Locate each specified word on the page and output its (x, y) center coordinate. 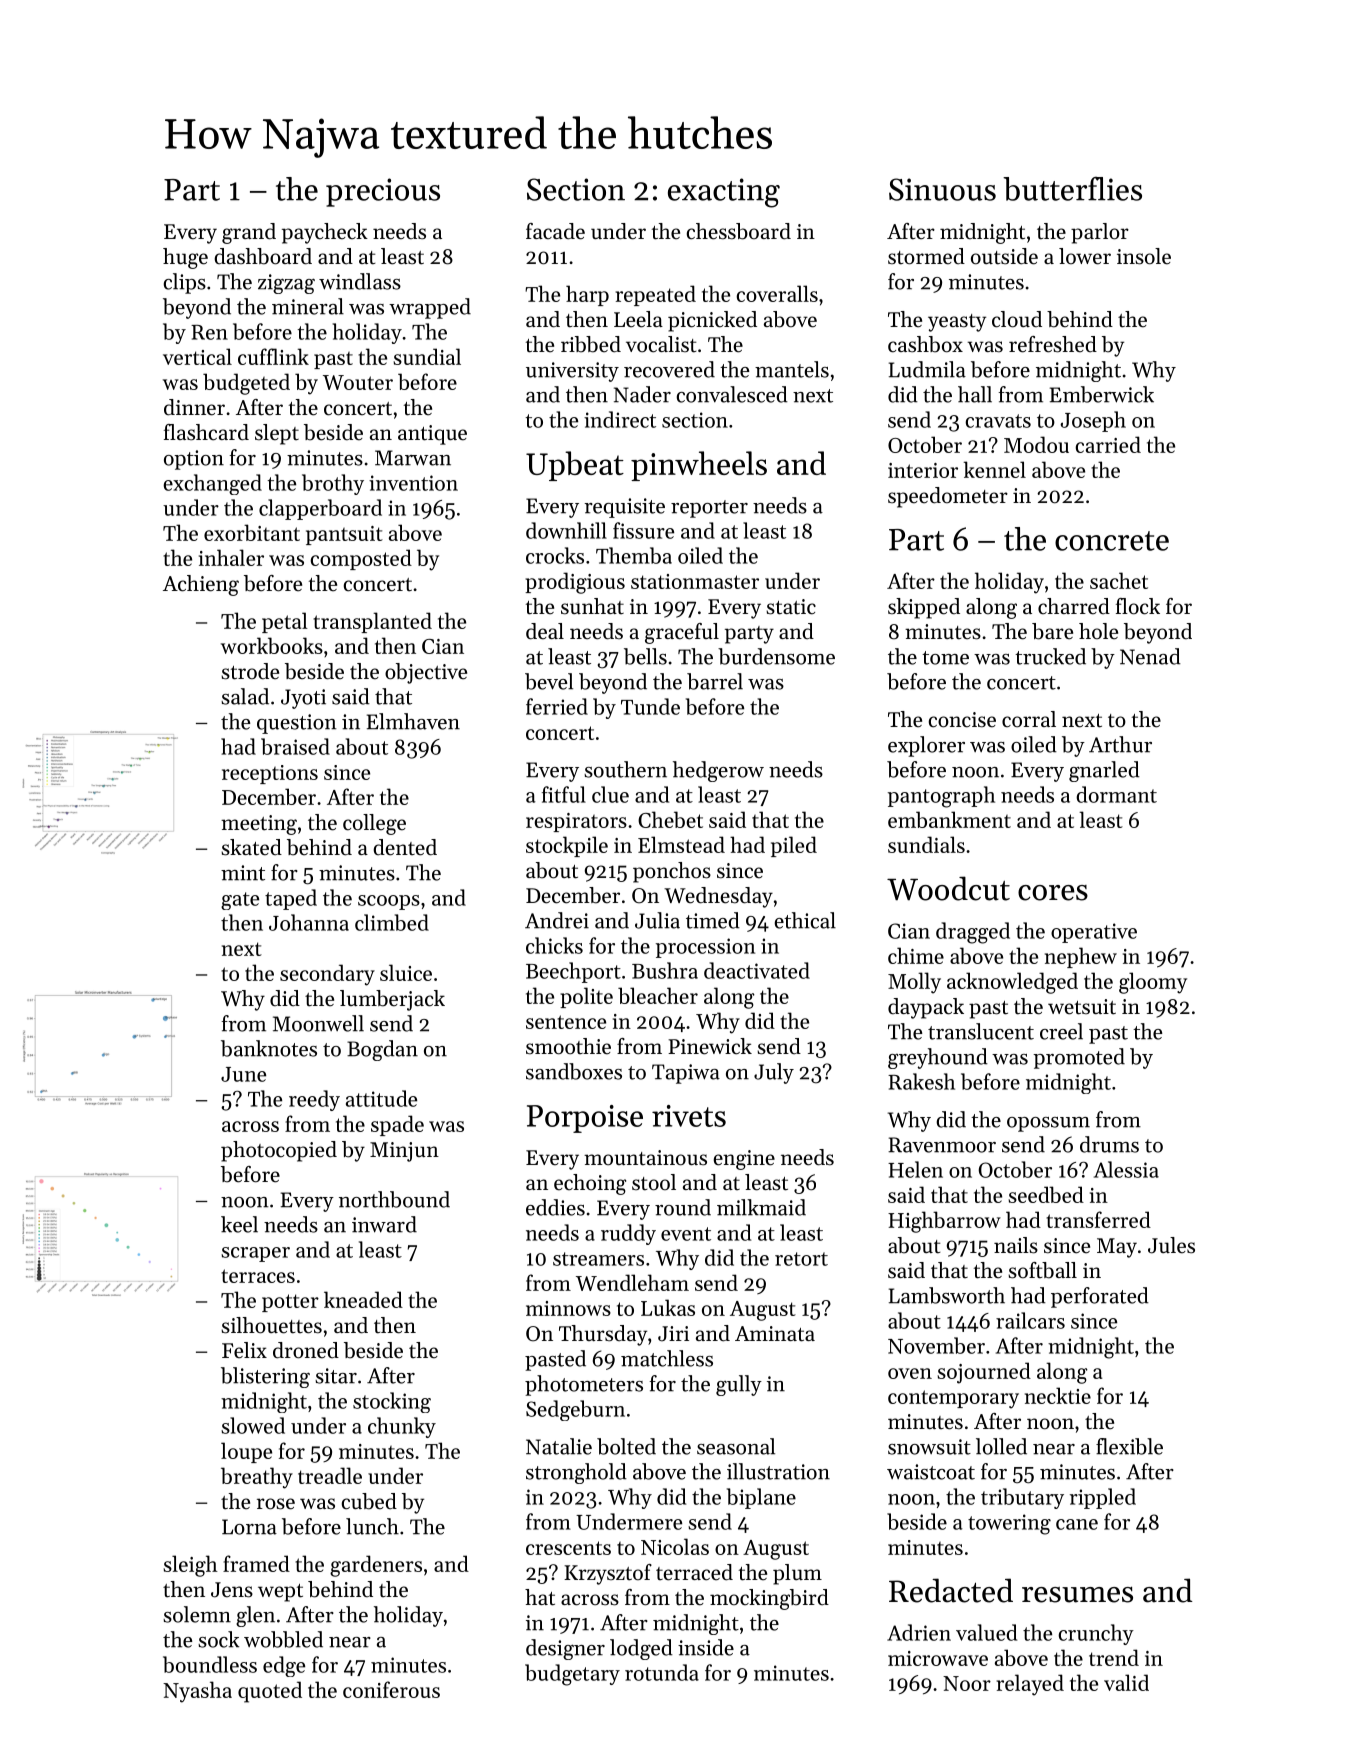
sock (218, 1639)
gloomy (1153, 983)
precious (383, 192)
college (374, 824)
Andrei (557, 920)
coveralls (777, 293)
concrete (1112, 541)
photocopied (279, 1151)
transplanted (372, 622)
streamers (598, 1259)
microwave (938, 1658)
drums (1109, 1144)
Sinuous (942, 189)
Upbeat (575, 466)
